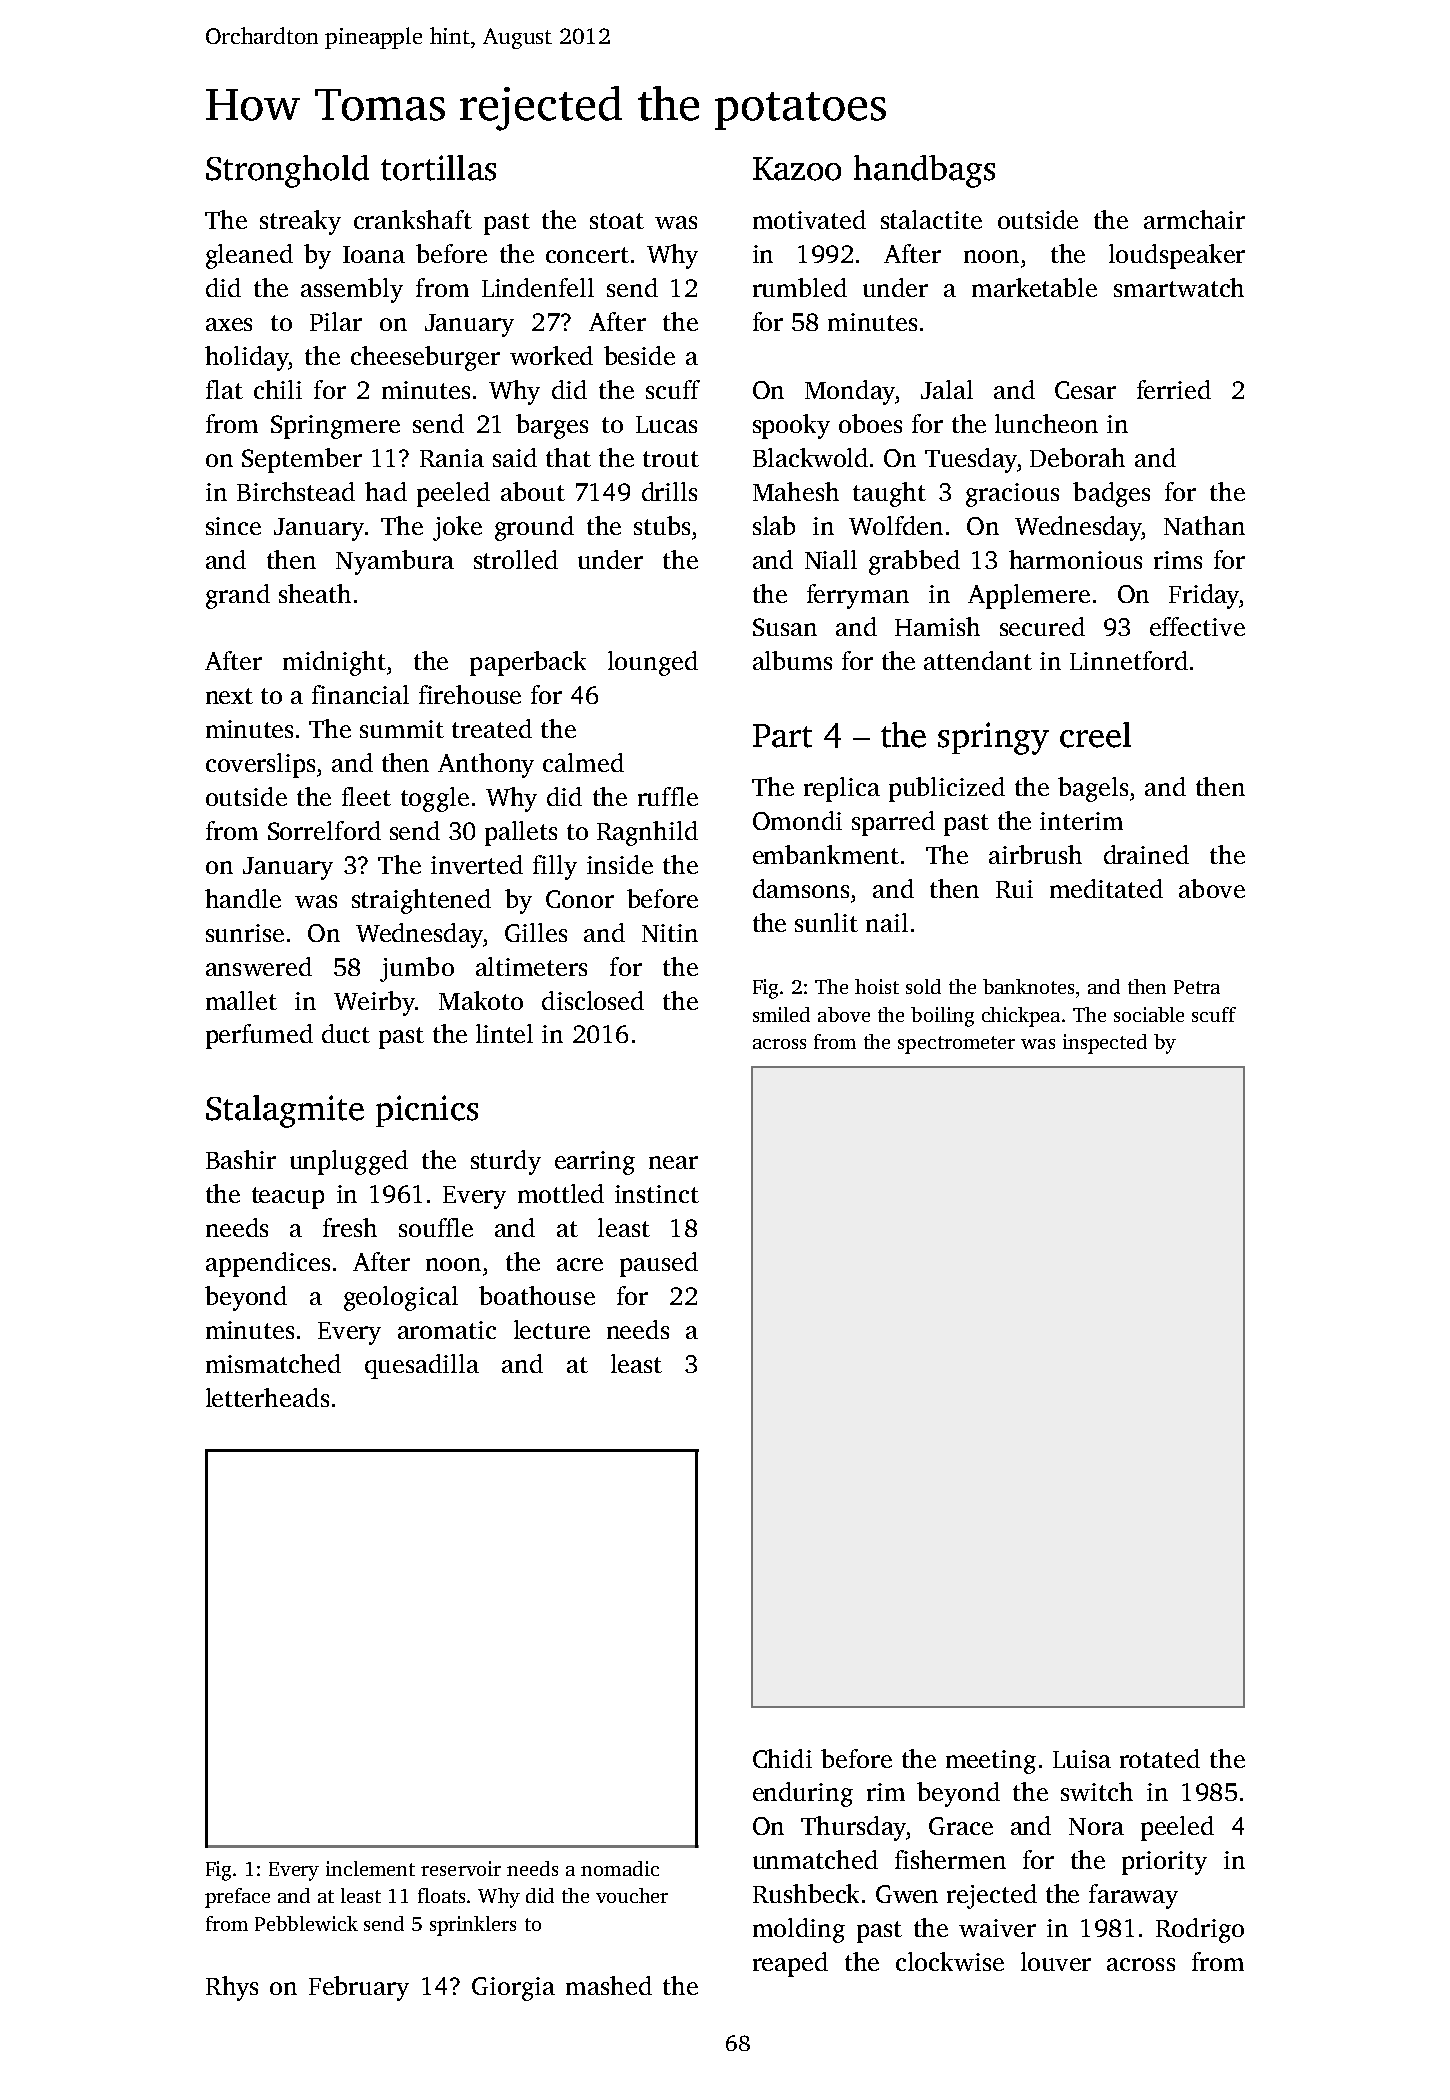  I want to click on Rhys, so click(232, 1988).
